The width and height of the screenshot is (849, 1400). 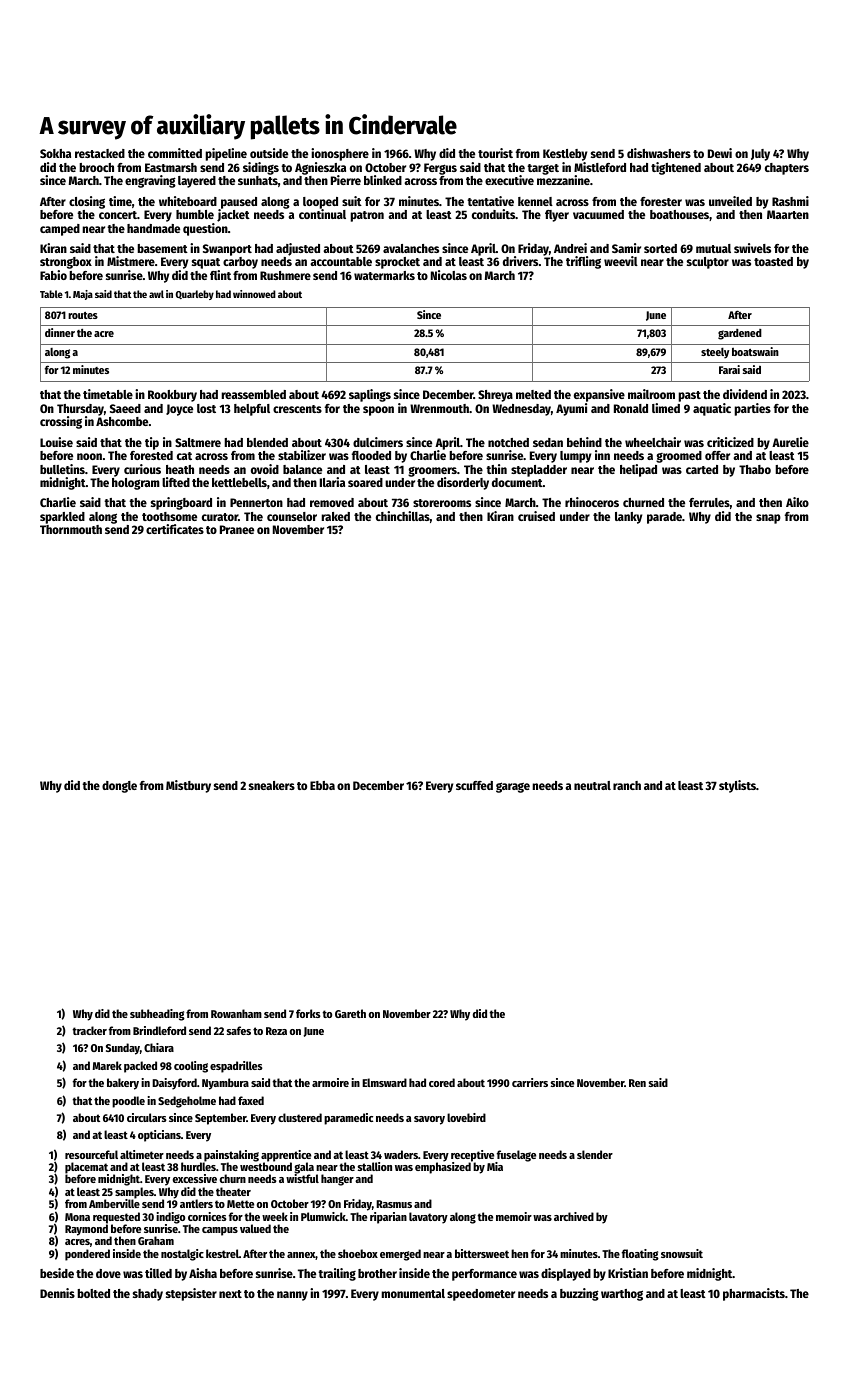 What do you see at coordinates (513, 787) in the screenshot?
I see `garage` at bounding box center [513, 787].
